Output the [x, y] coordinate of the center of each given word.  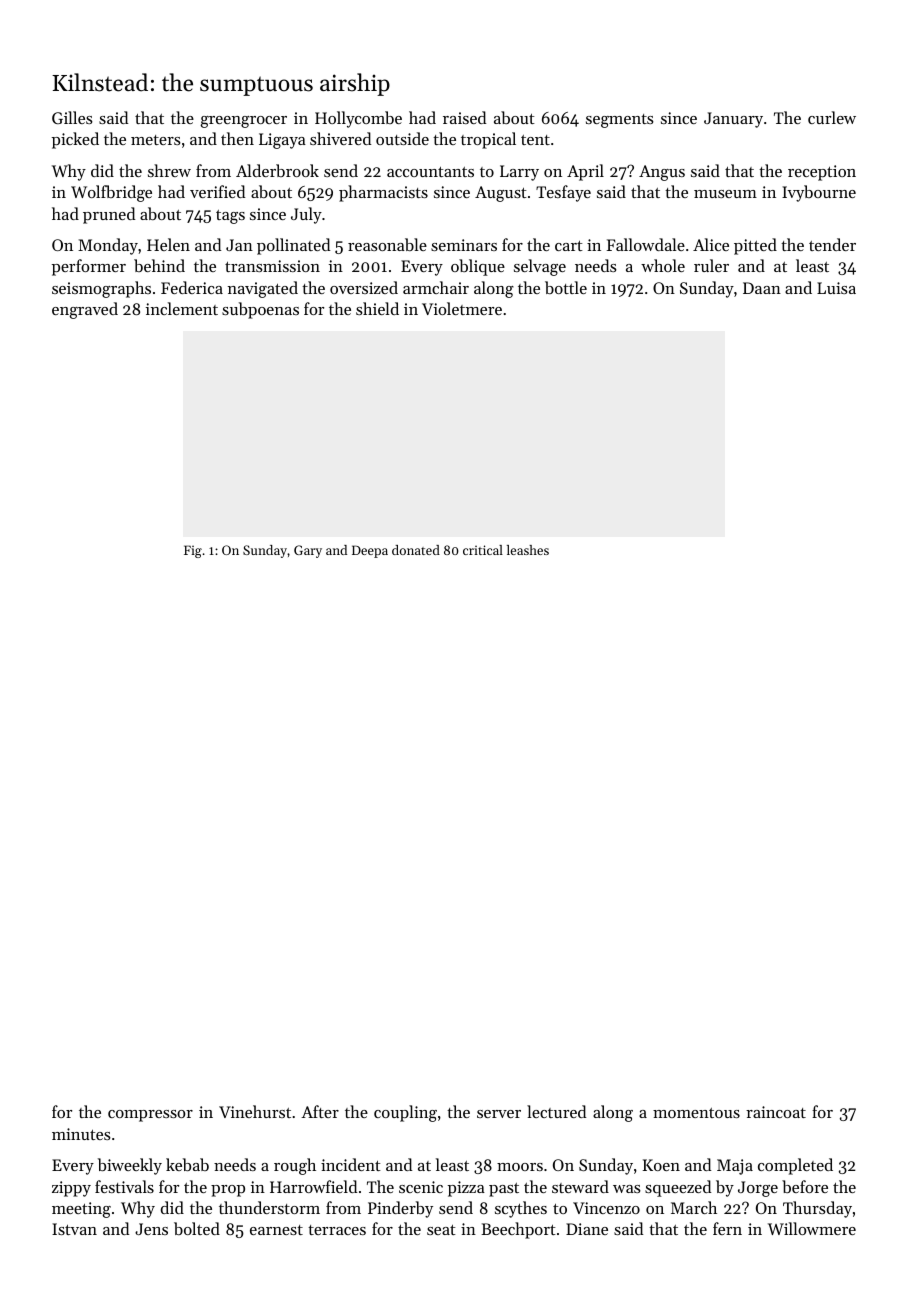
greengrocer [243, 122]
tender [832, 244]
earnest [276, 1230]
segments [620, 121]
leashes [528, 550]
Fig [193, 551]
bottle [566, 287]
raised [464, 117]
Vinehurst [255, 1111]
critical [483, 550]
